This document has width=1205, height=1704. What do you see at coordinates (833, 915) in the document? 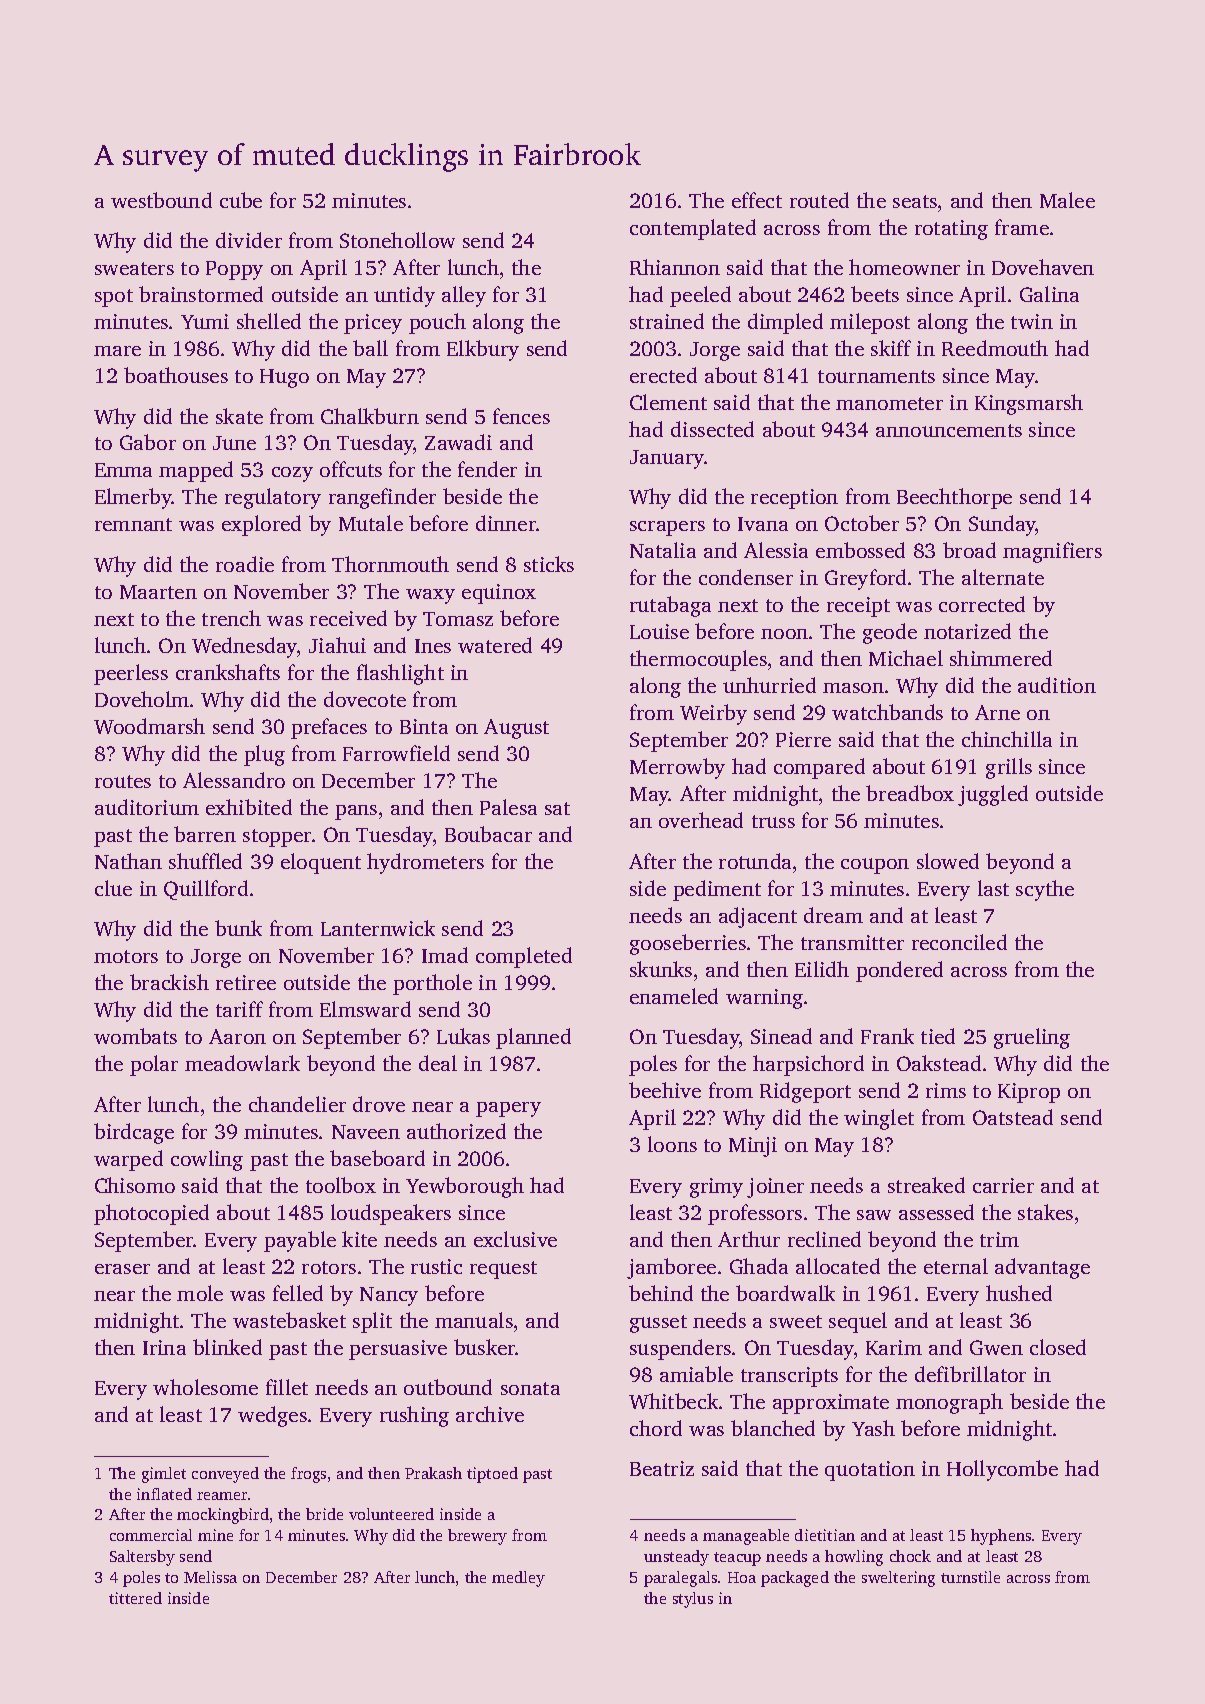
I see `dream` at bounding box center [833, 915].
